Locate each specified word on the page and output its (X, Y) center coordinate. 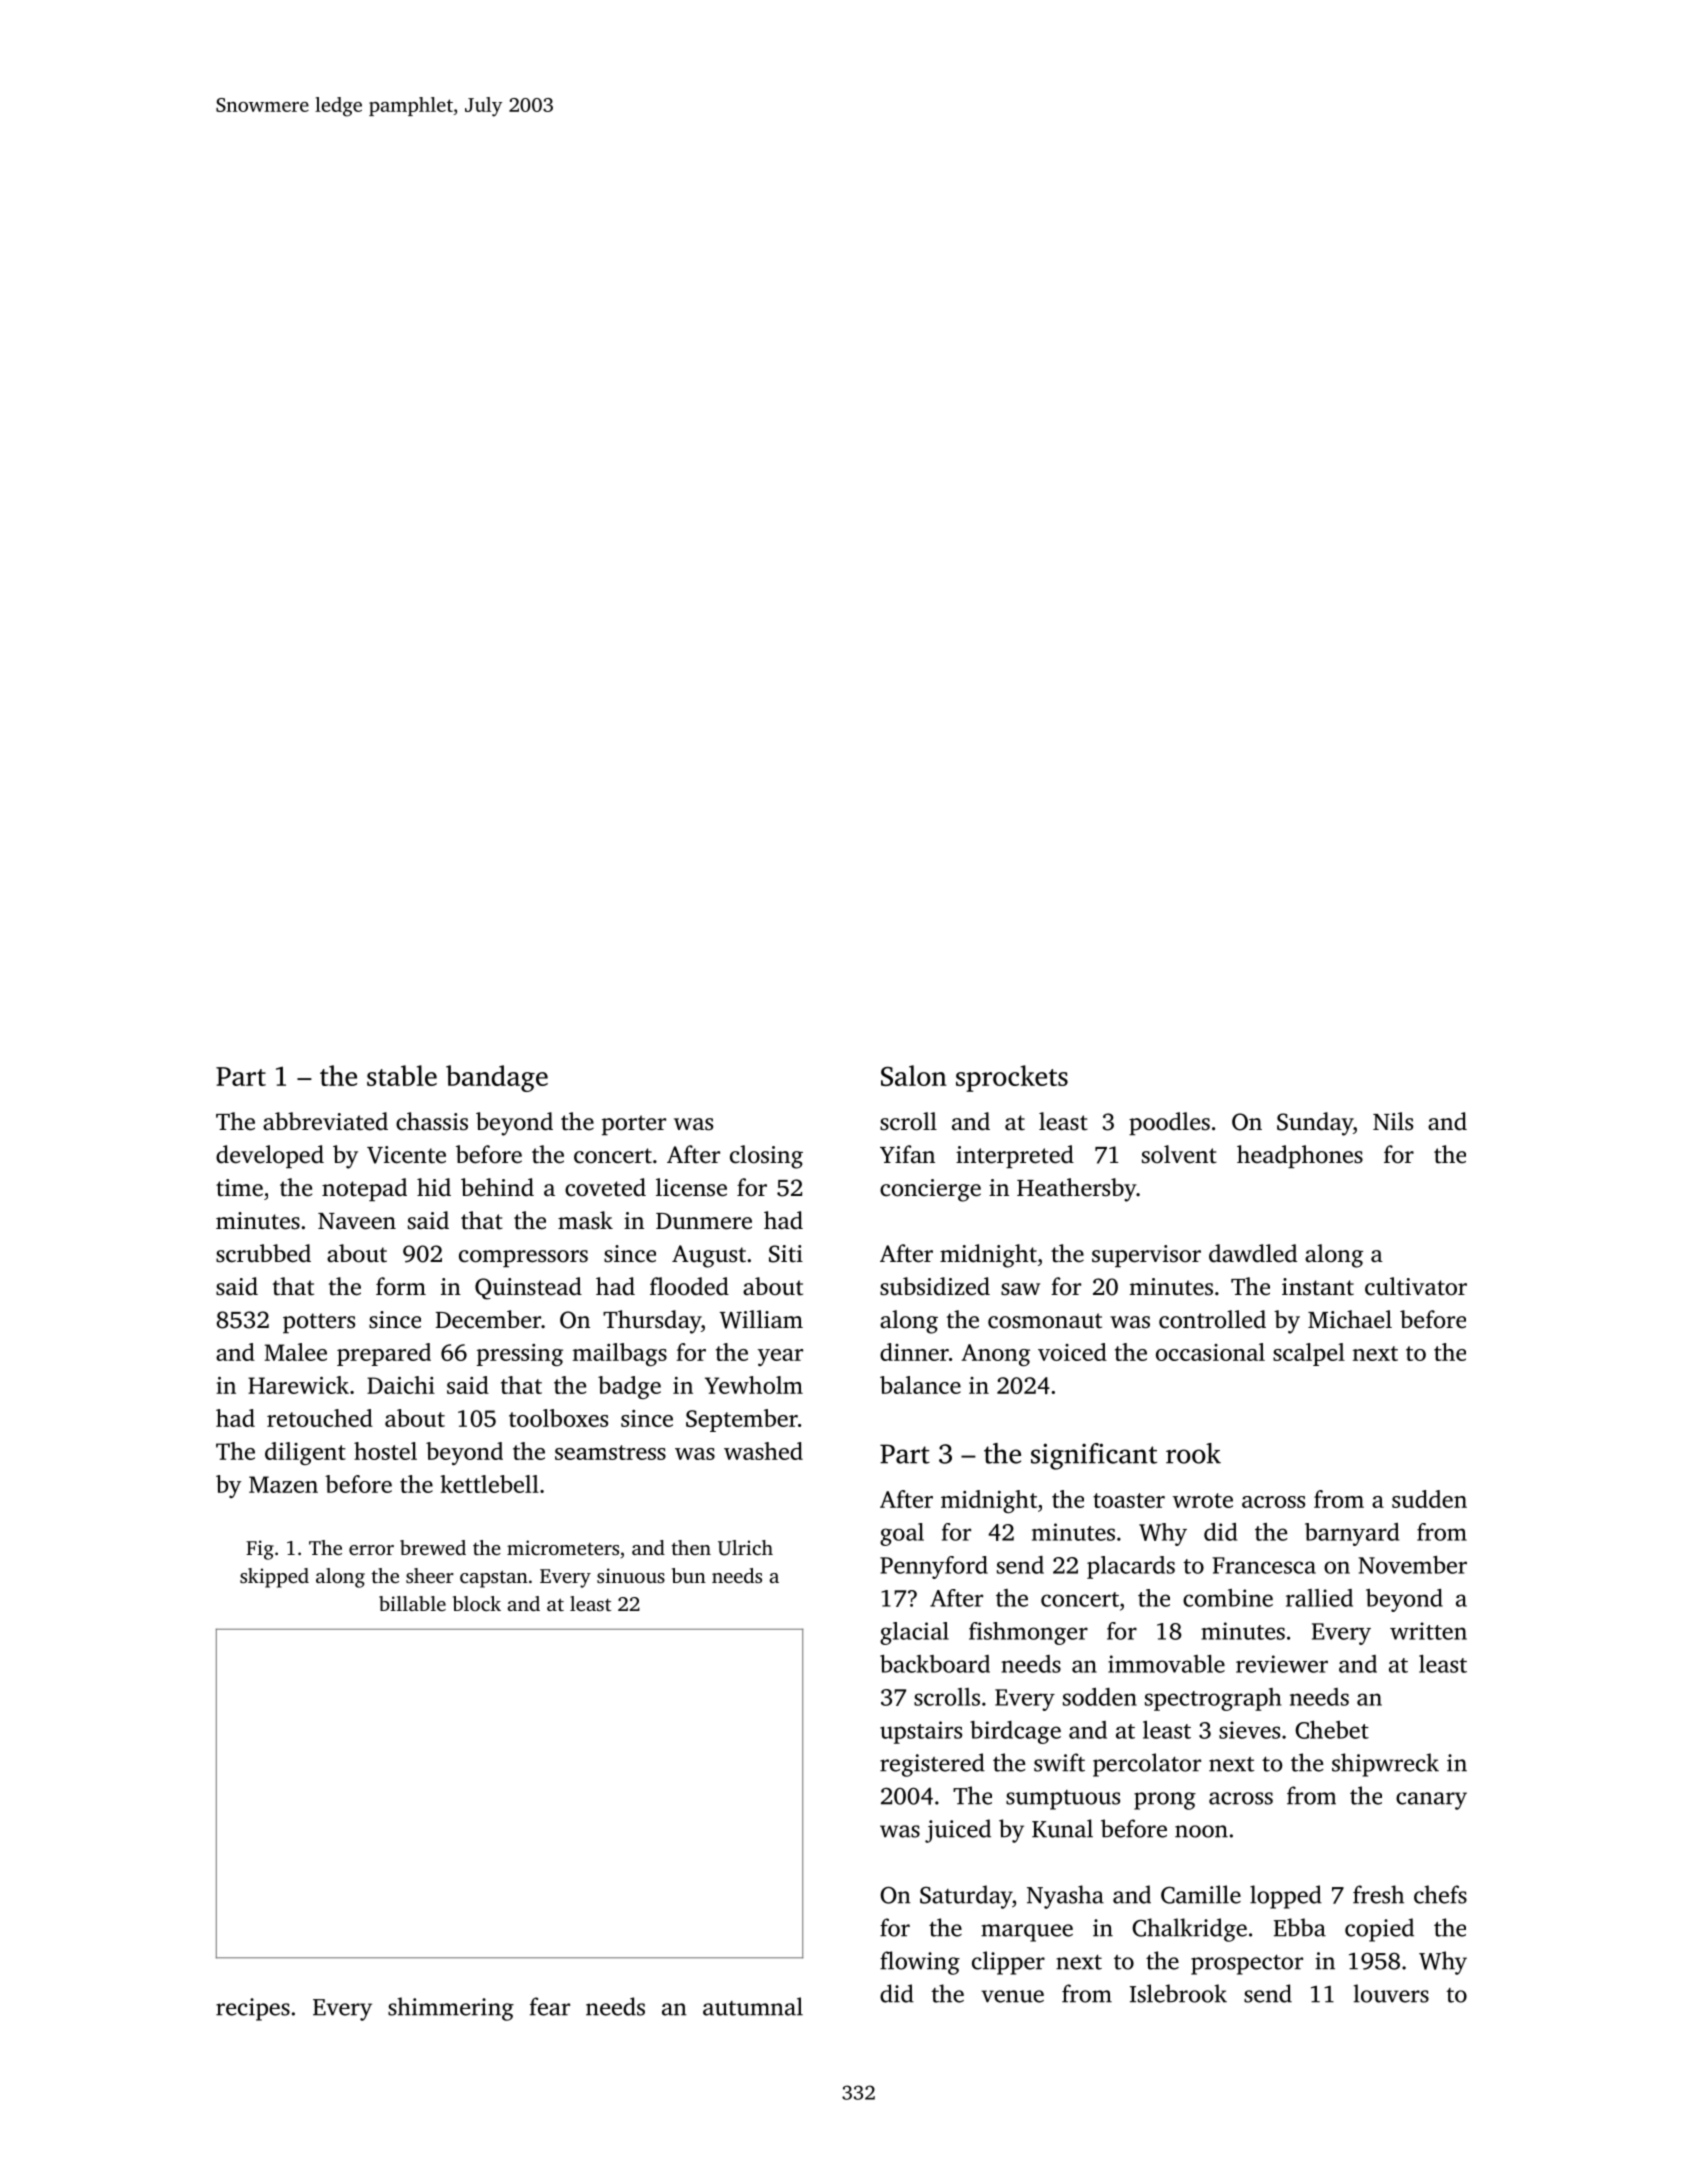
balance (920, 1385)
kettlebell (489, 1484)
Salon (914, 1075)
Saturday (966, 1897)
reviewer (1282, 1664)
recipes (253, 2009)
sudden (1429, 1499)
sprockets (1012, 1078)
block (477, 1603)
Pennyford (934, 1567)
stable (402, 1075)
